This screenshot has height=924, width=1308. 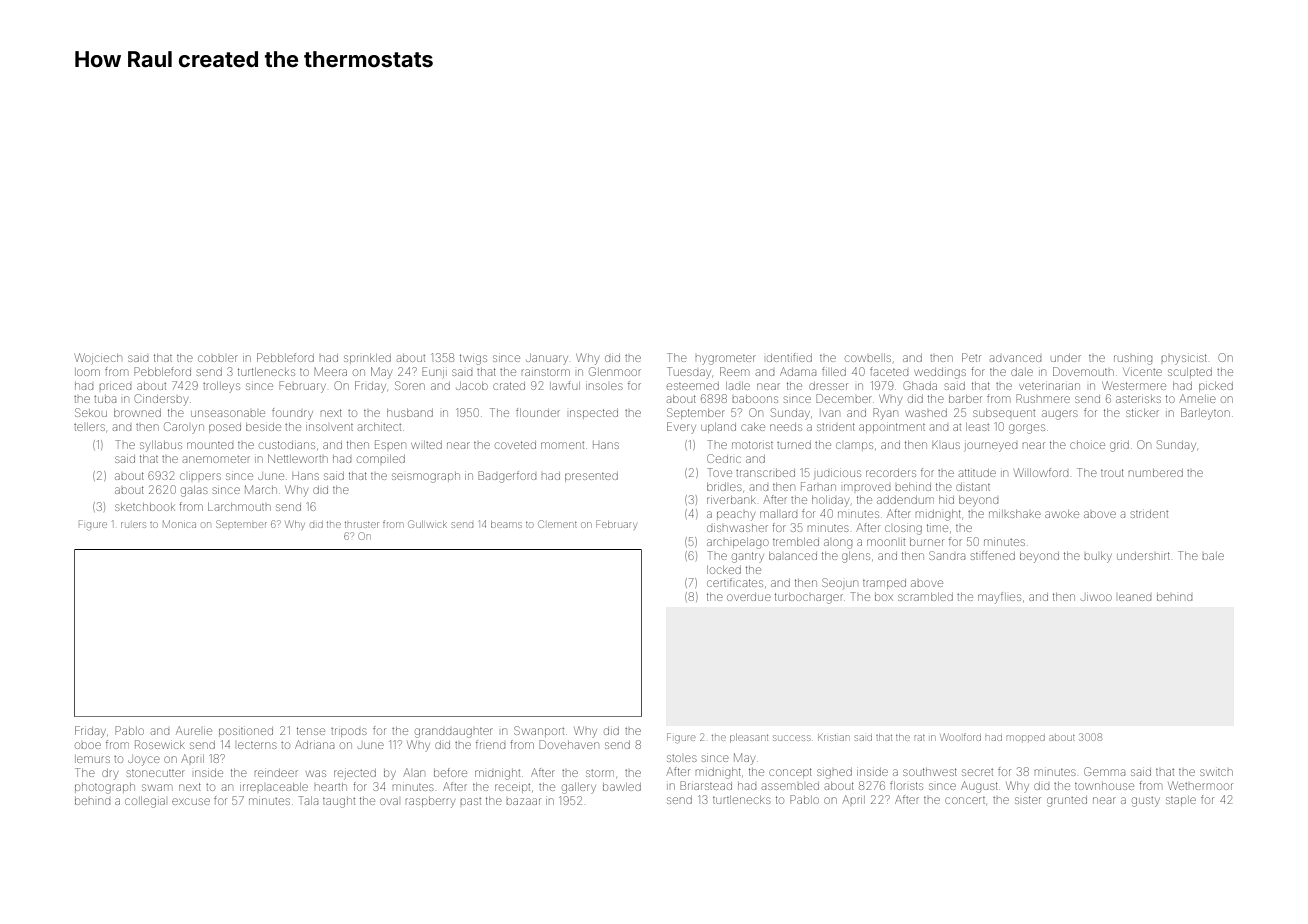 What do you see at coordinates (547, 359) in the screenshot?
I see `January` at bounding box center [547, 359].
